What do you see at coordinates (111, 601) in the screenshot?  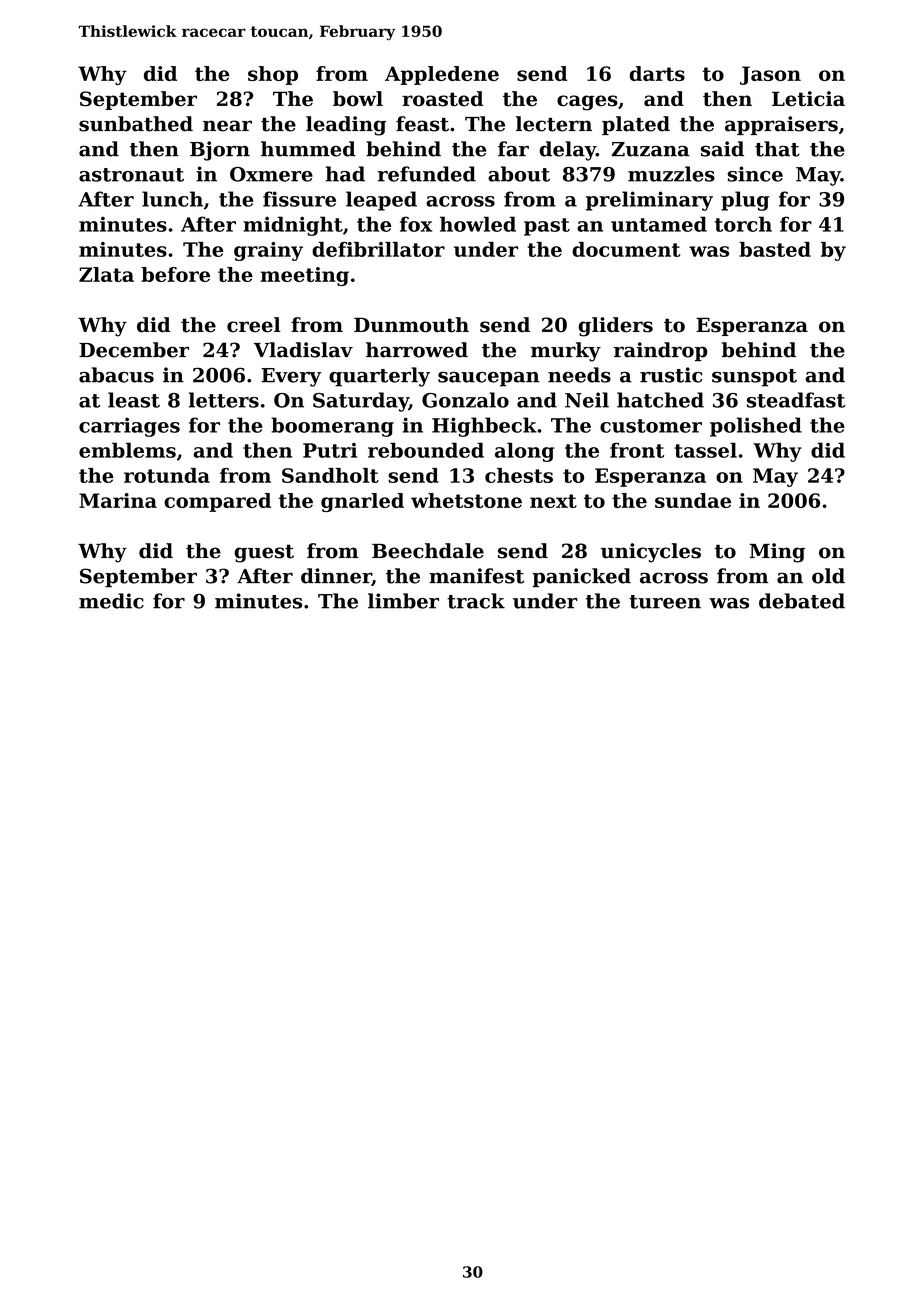 I see `medic` at bounding box center [111, 601].
